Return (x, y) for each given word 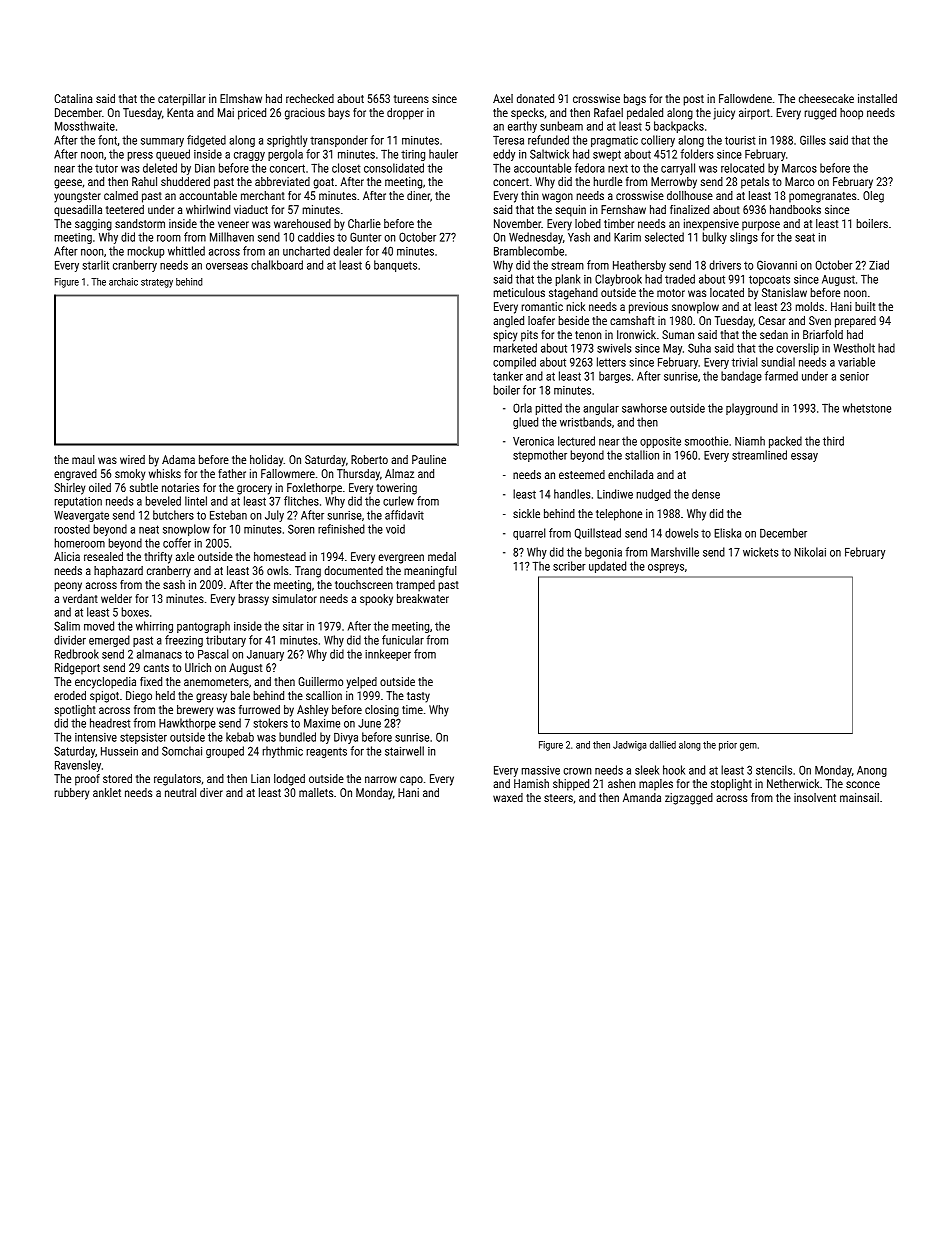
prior (728, 746)
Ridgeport (77, 669)
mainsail (859, 797)
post (694, 100)
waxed (508, 797)
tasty (418, 697)
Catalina (73, 98)
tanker (508, 376)
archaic (123, 282)
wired (132, 459)
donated (535, 98)
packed (785, 442)
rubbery (72, 794)
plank (568, 280)
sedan (774, 334)
